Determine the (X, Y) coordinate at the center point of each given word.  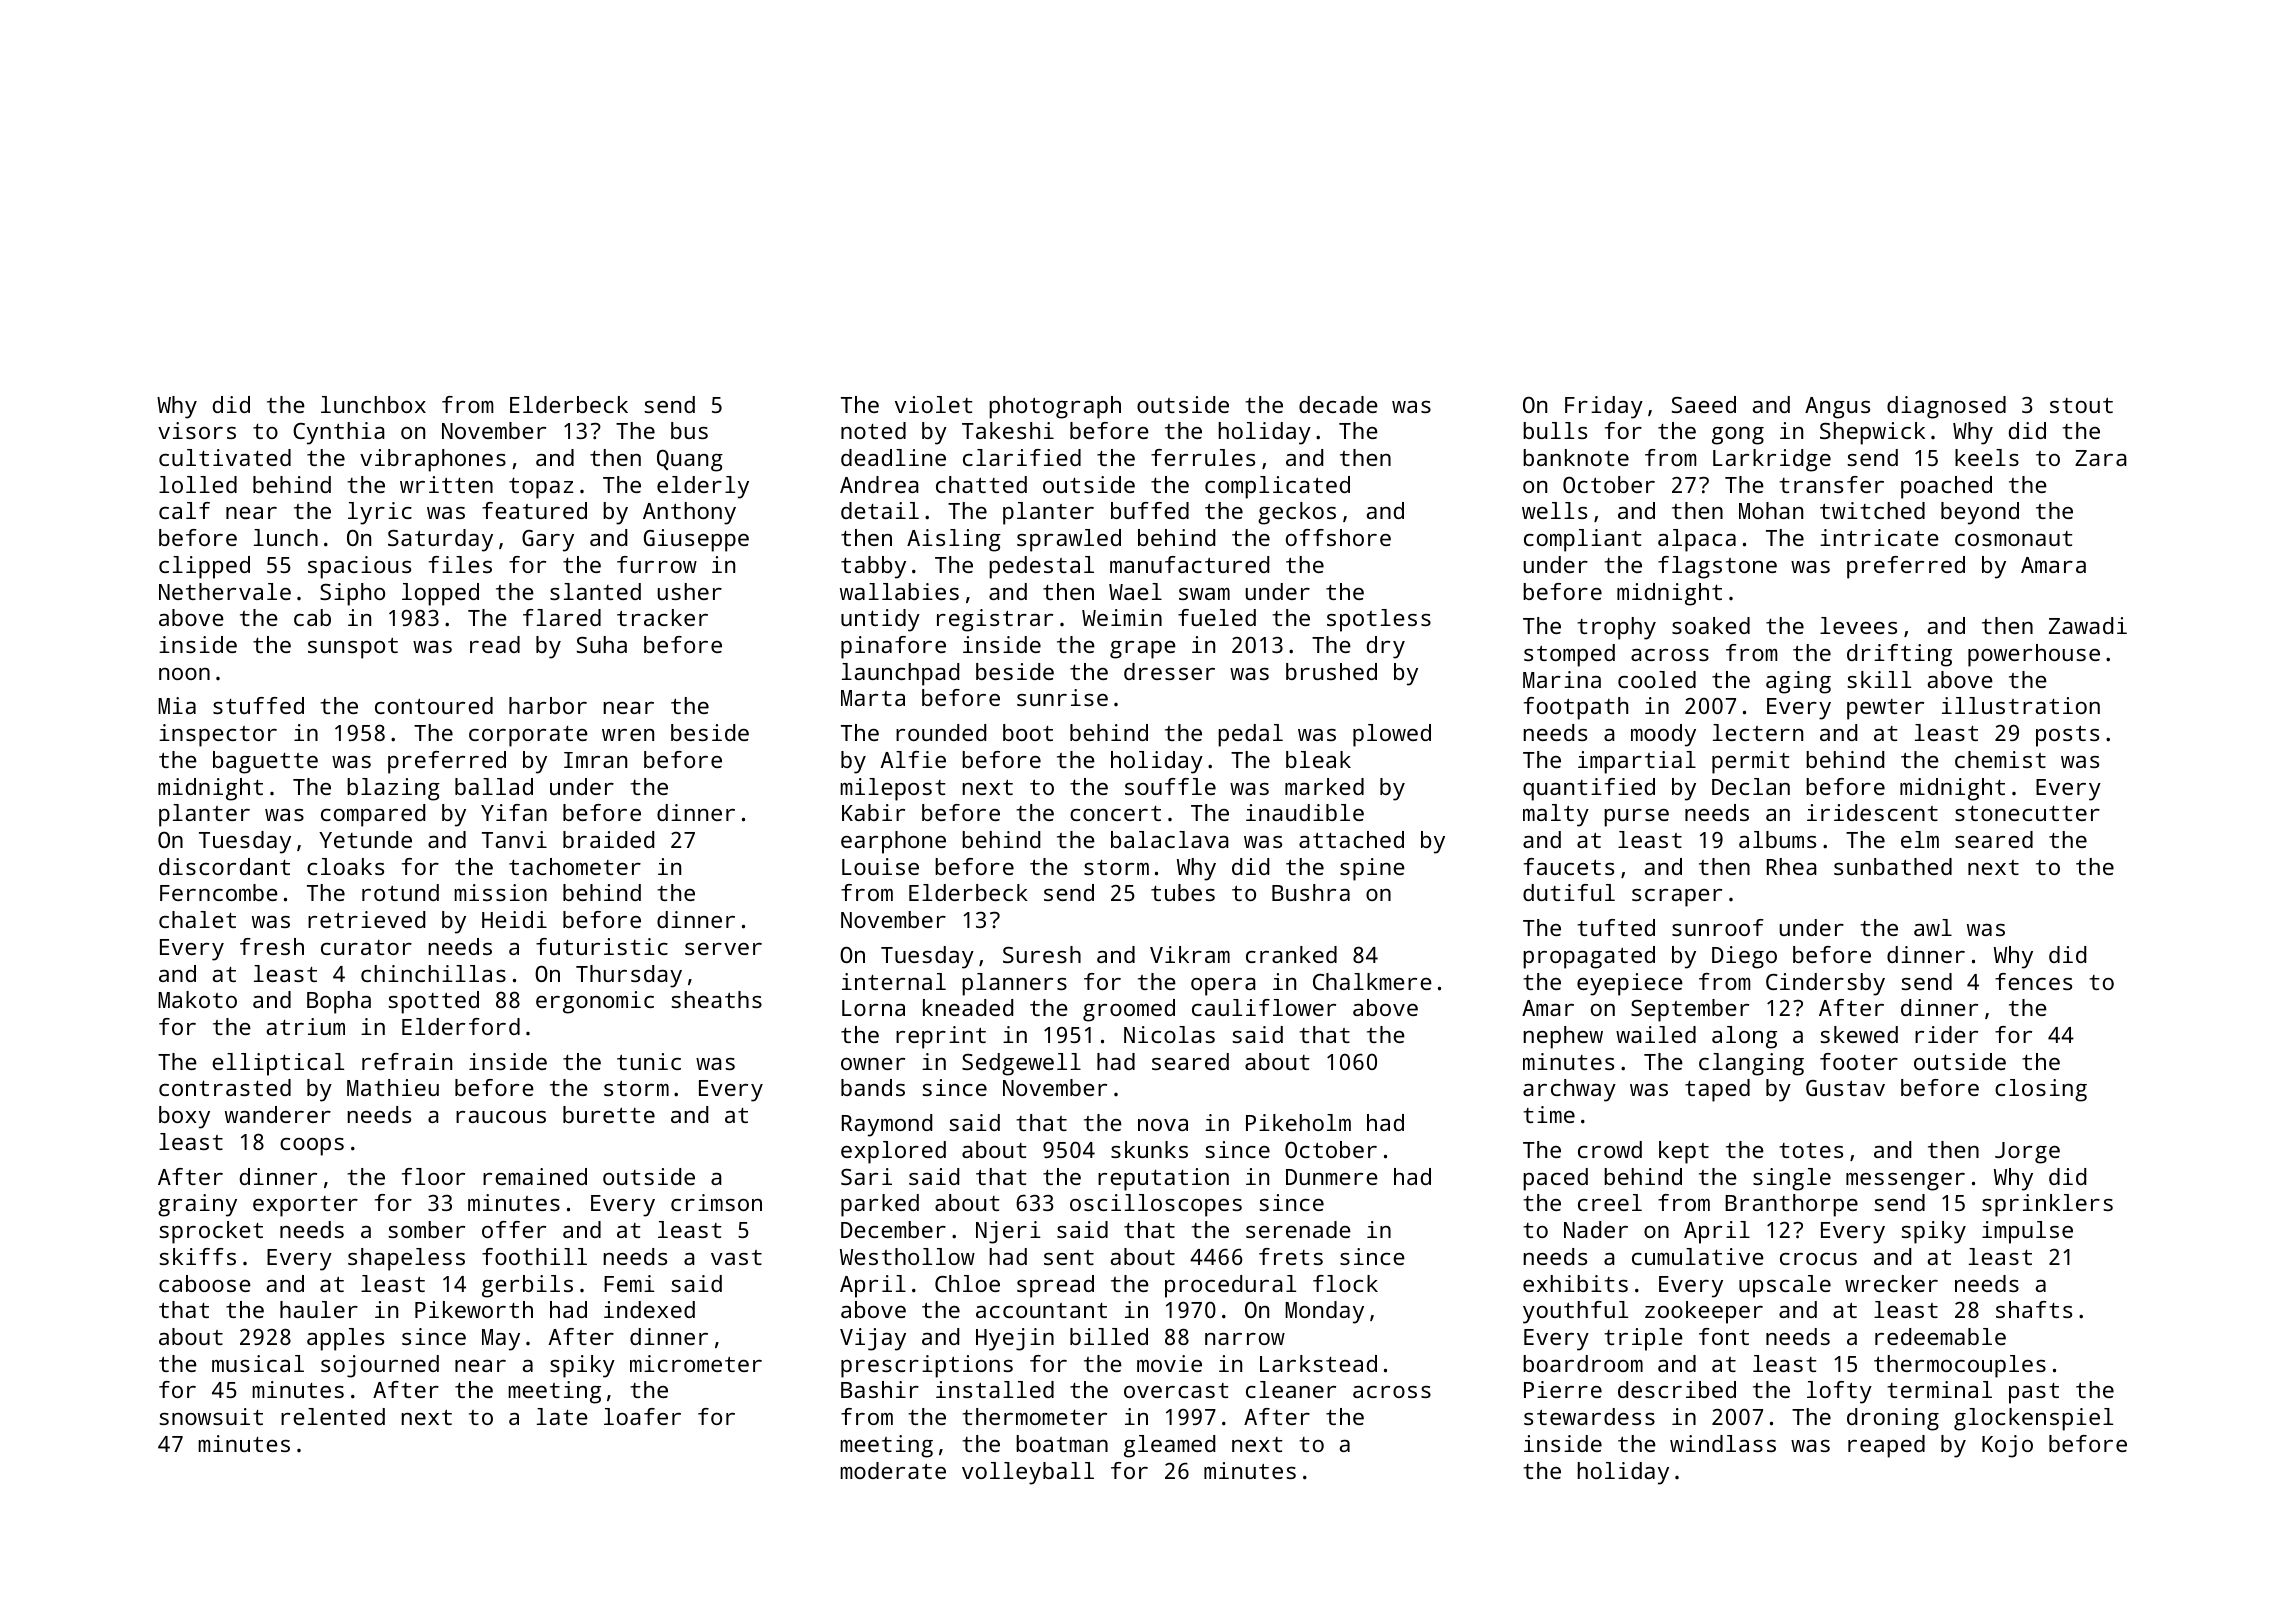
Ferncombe (219, 892)
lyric (380, 513)
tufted (1616, 927)
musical (258, 1363)
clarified (1022, 457)
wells (1554, 510)
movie (1169, 1363)
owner (873, 1064)
